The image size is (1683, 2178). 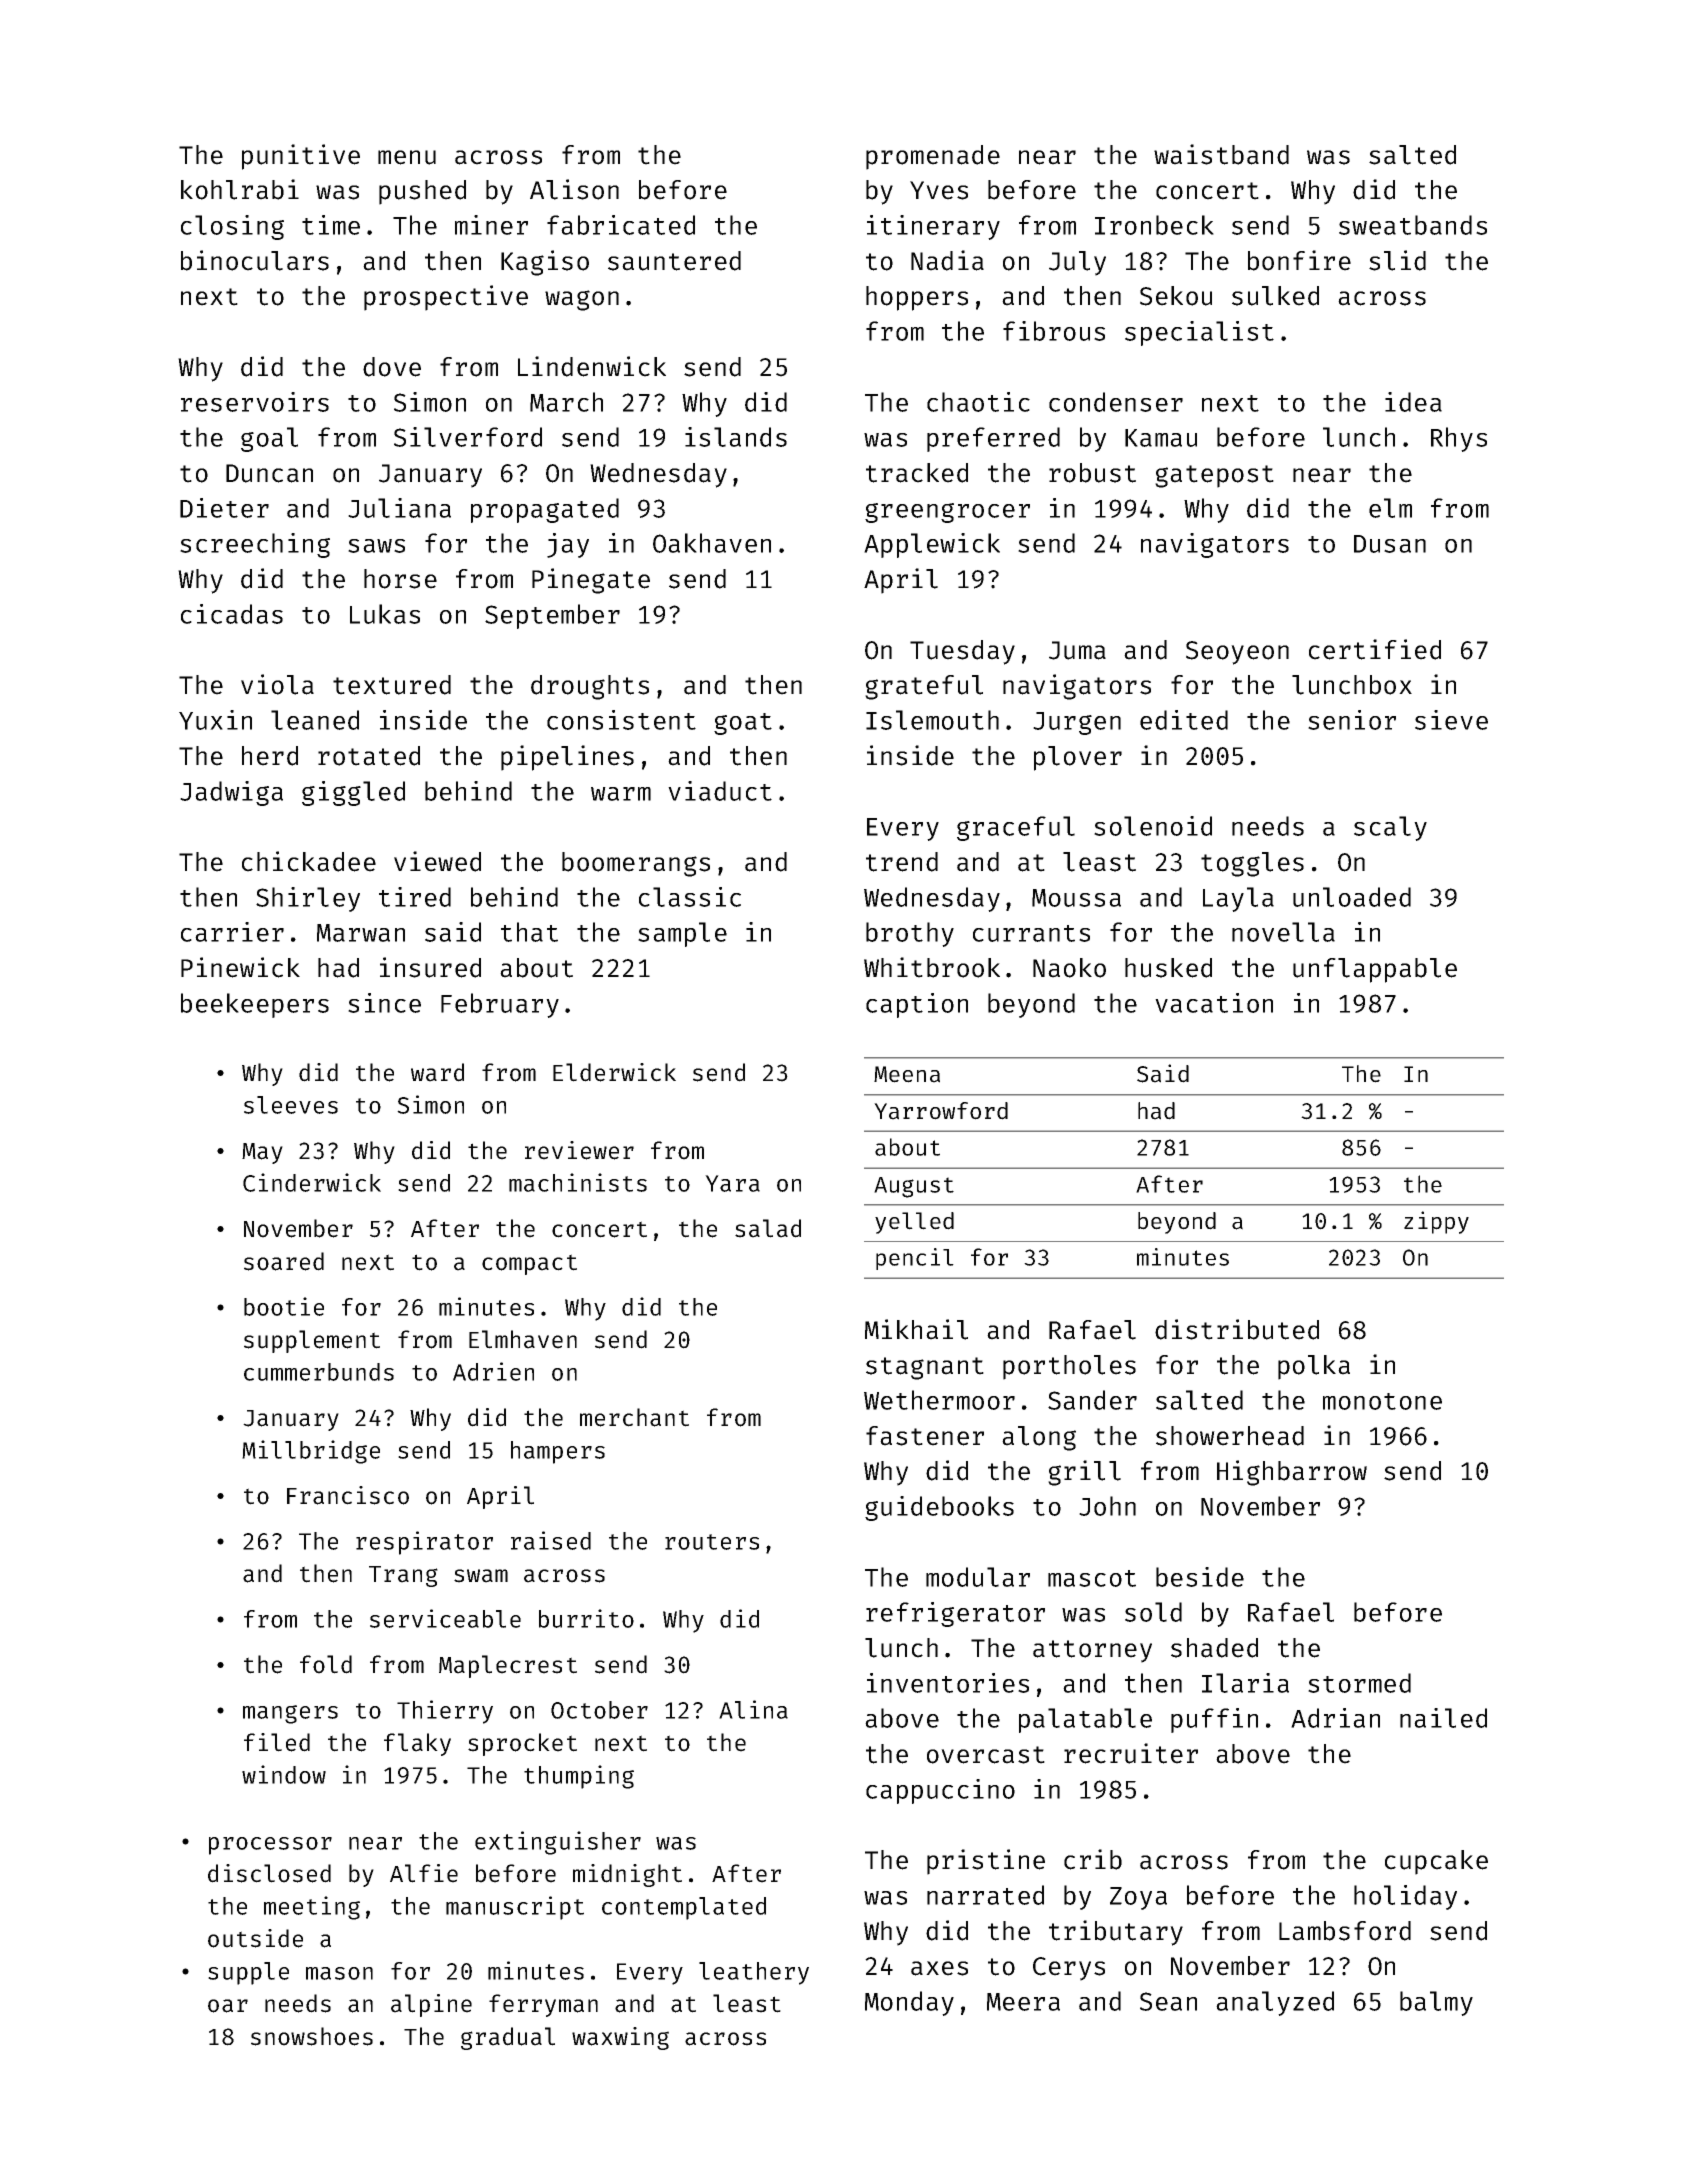 I want to click on gradual, so click(x=508, y=2038).
